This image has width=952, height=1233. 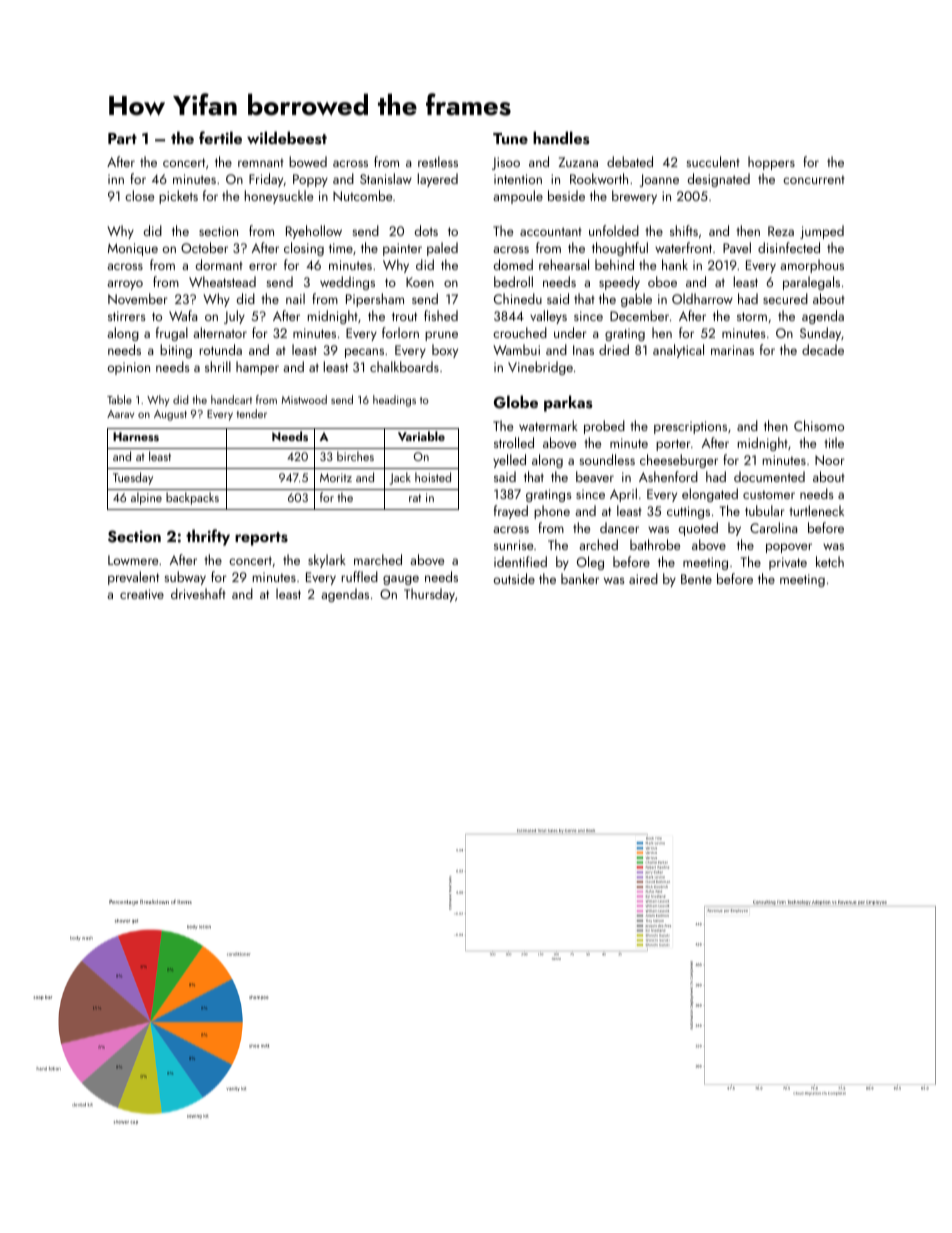 What do you see at coordinates (172, 334) in the image?
I see `frugal` at bounding box center [172, 334].
